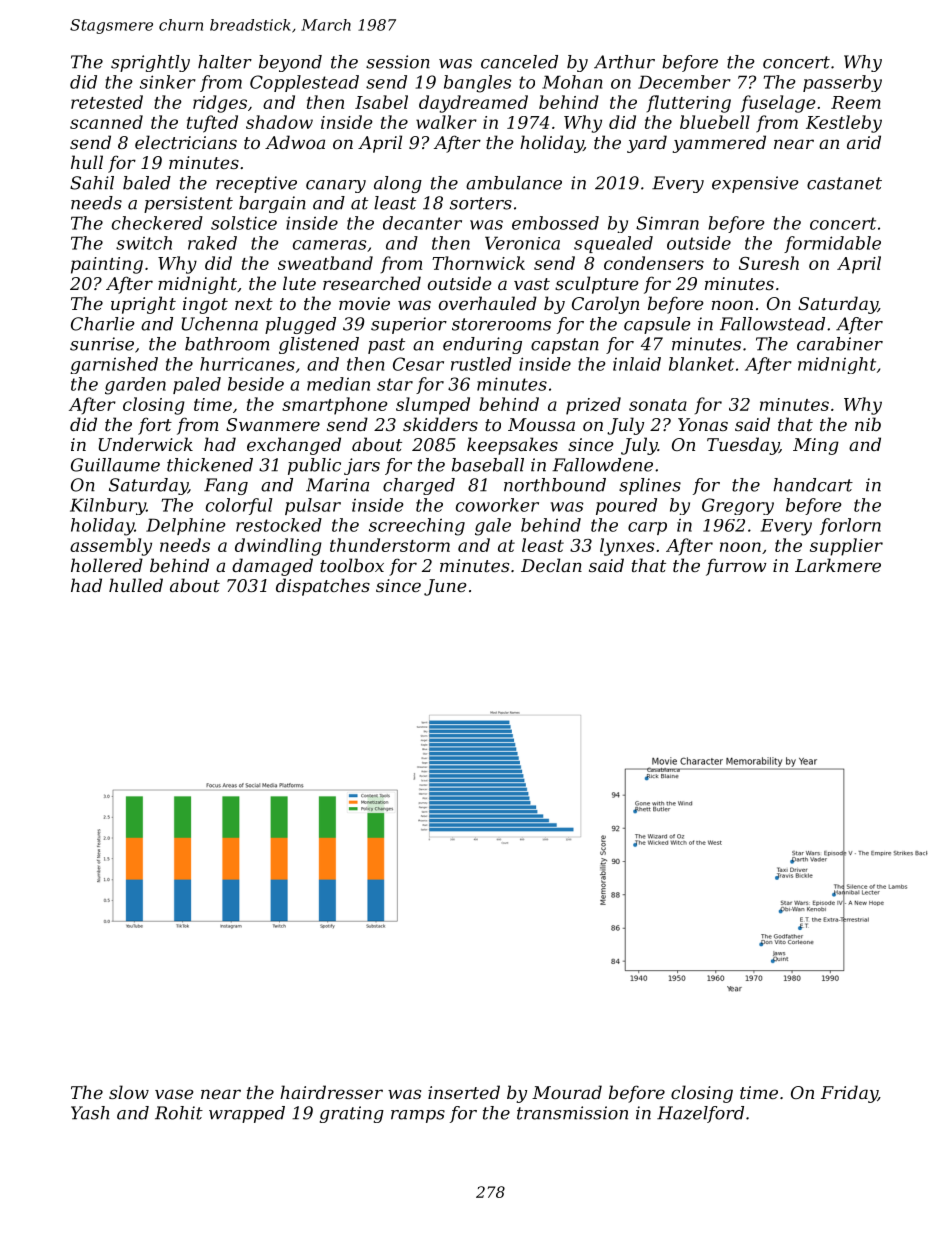 This image has width=952, height=1233. What do you see at coordinates (323, 587) in the image?
I see `dispatches` at bounding box center [323, 587].
